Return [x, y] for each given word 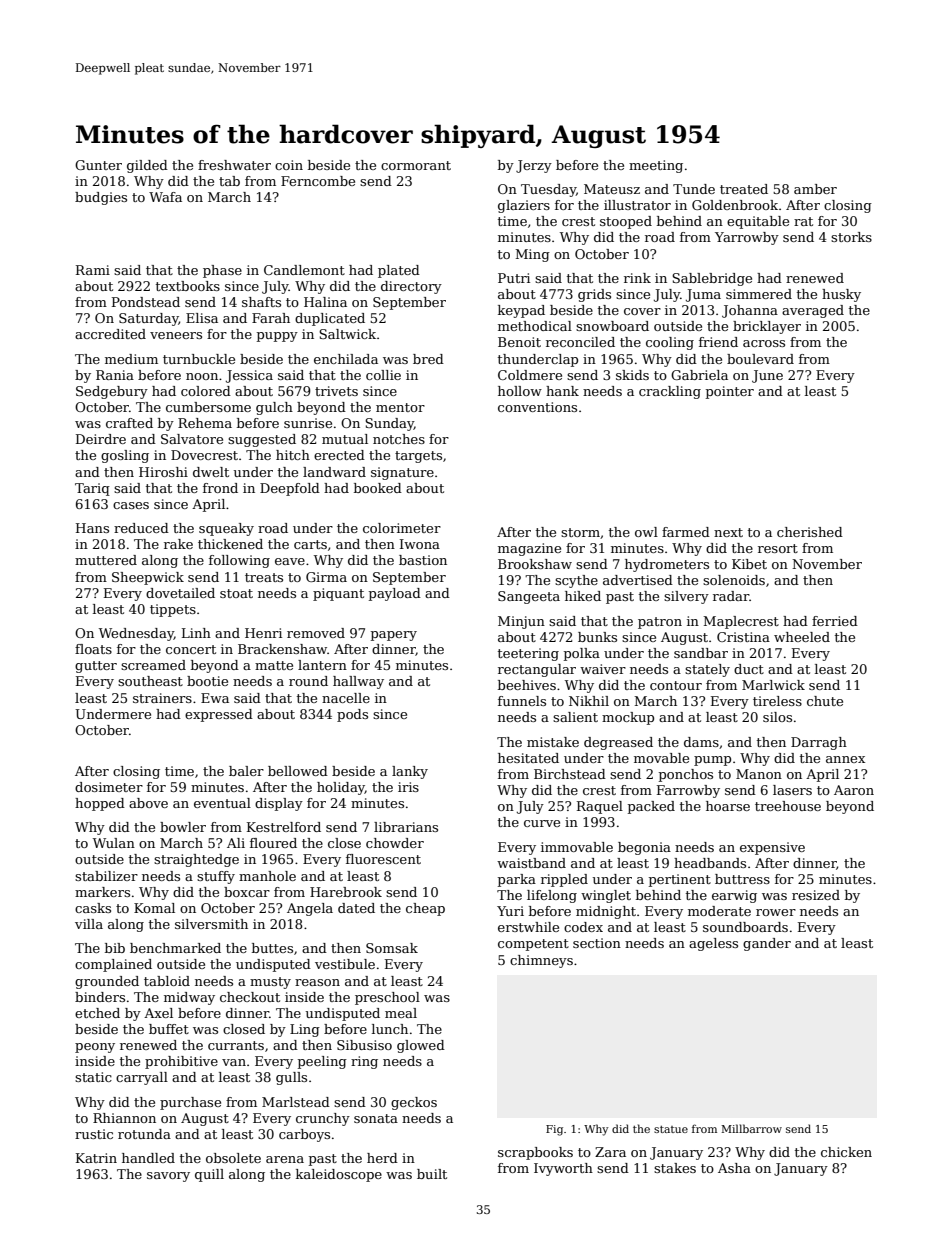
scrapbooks [535, 1153]
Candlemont [304, 270]
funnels [522, 701]
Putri [514, 278]
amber [815, 189]
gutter [96, 667]
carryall [142, 1078]
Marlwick [773, 685]
